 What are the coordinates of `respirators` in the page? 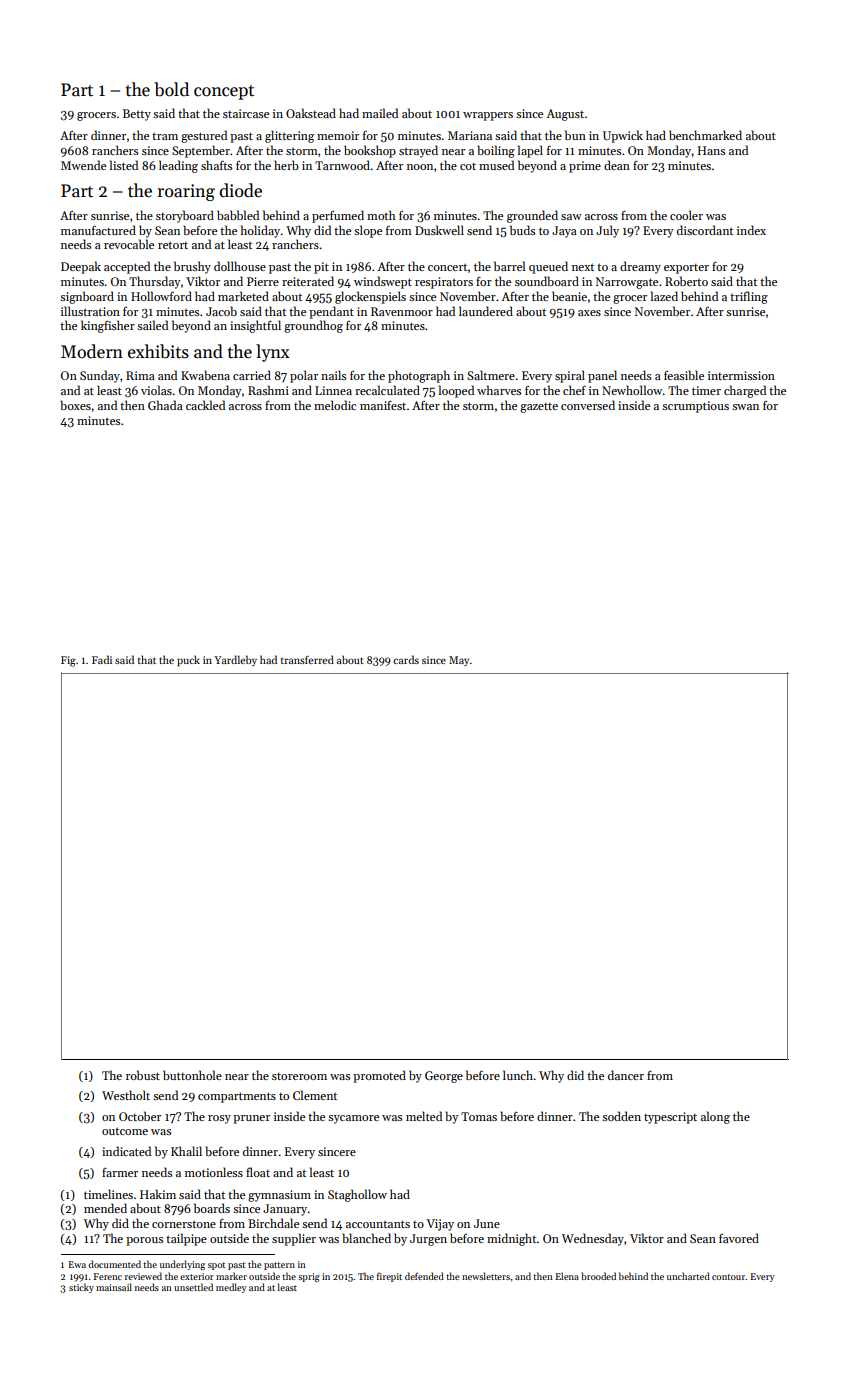 It's located at (444, 283).
